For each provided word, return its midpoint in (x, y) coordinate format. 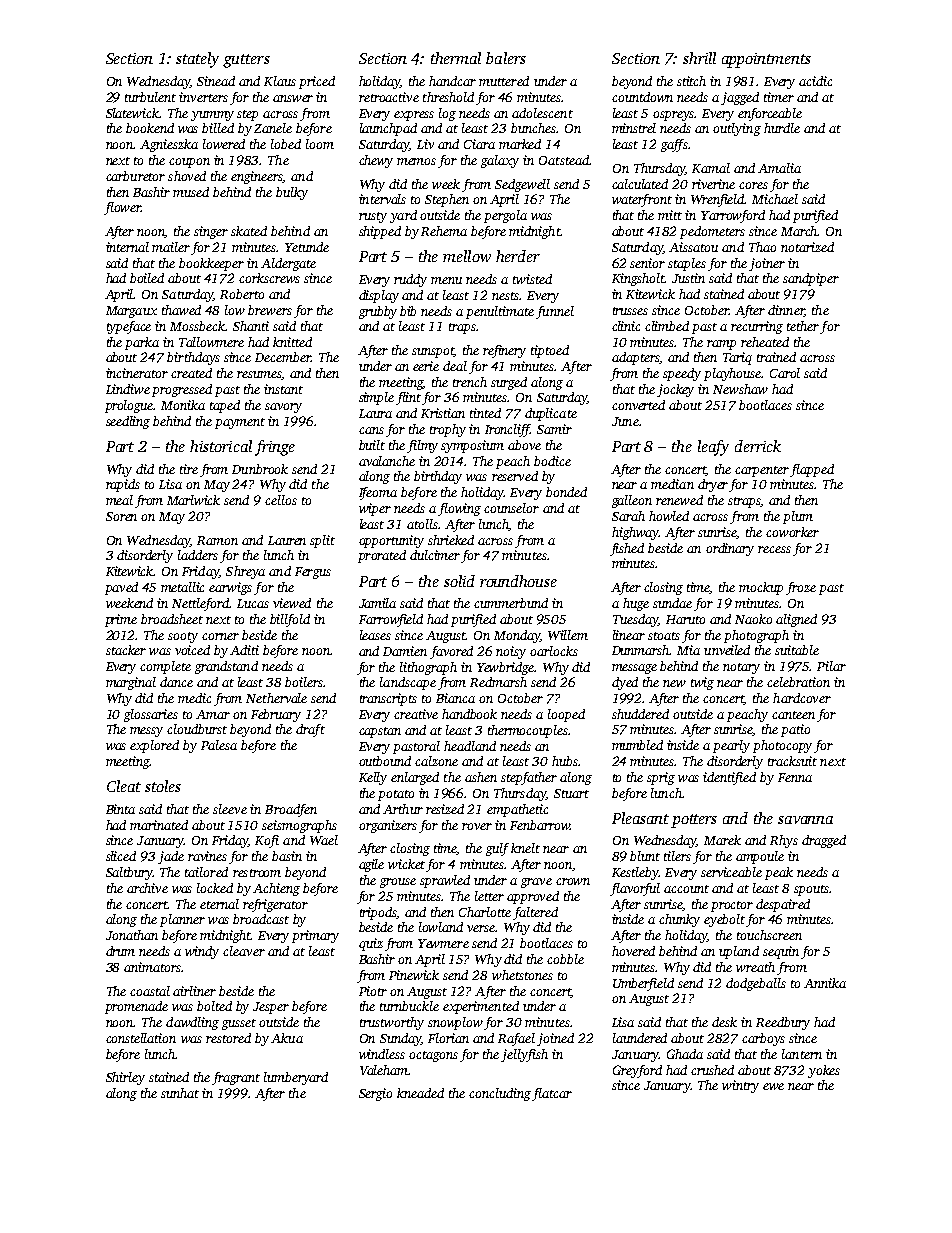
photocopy (782, 746)
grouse (398, 883)
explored (154, 746)
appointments (766, 60)
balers (506, 58)
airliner (194, 991)
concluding (500, 1094)
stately (197, 60)
